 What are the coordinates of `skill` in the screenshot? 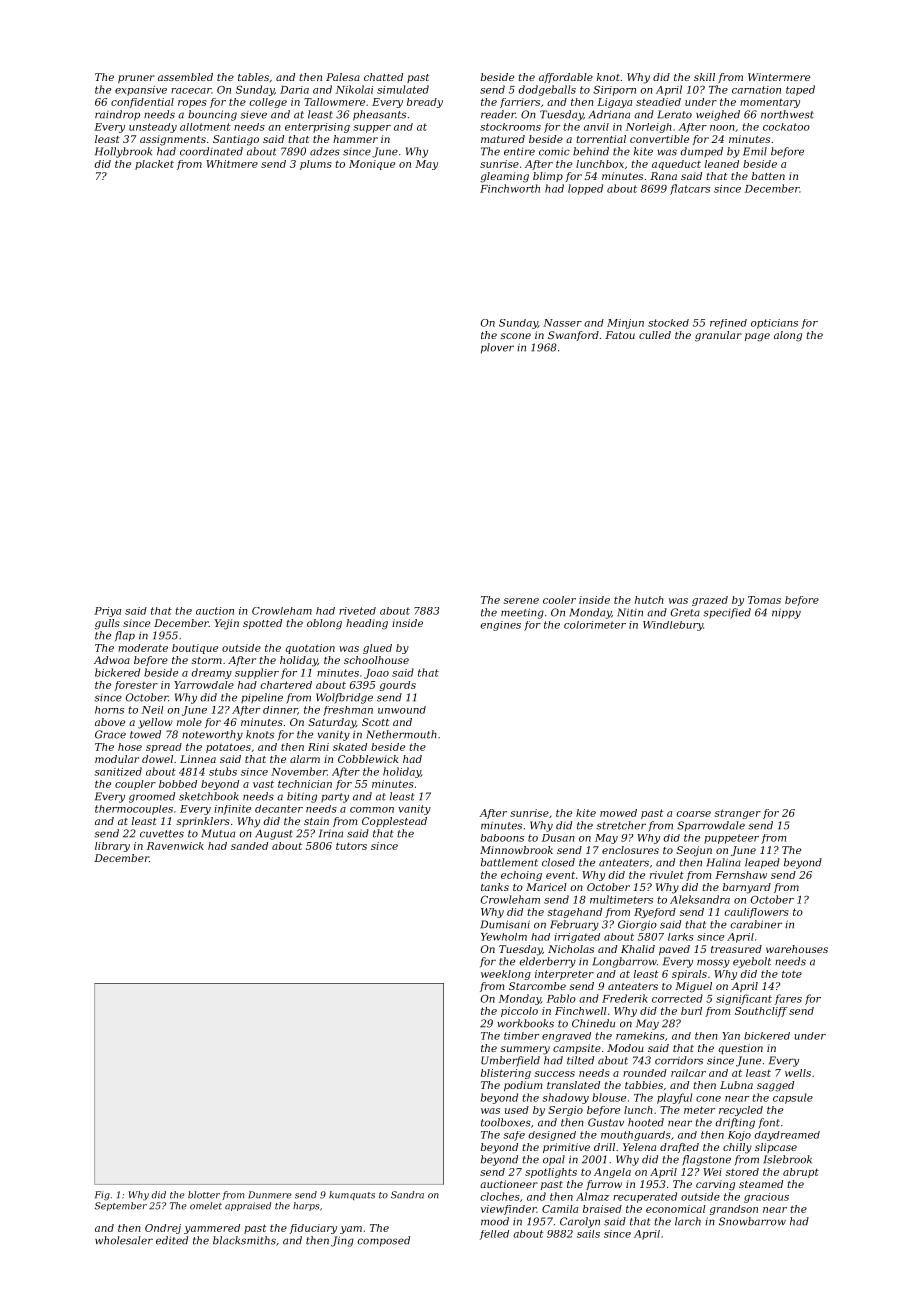 It's located at (704, 77).
